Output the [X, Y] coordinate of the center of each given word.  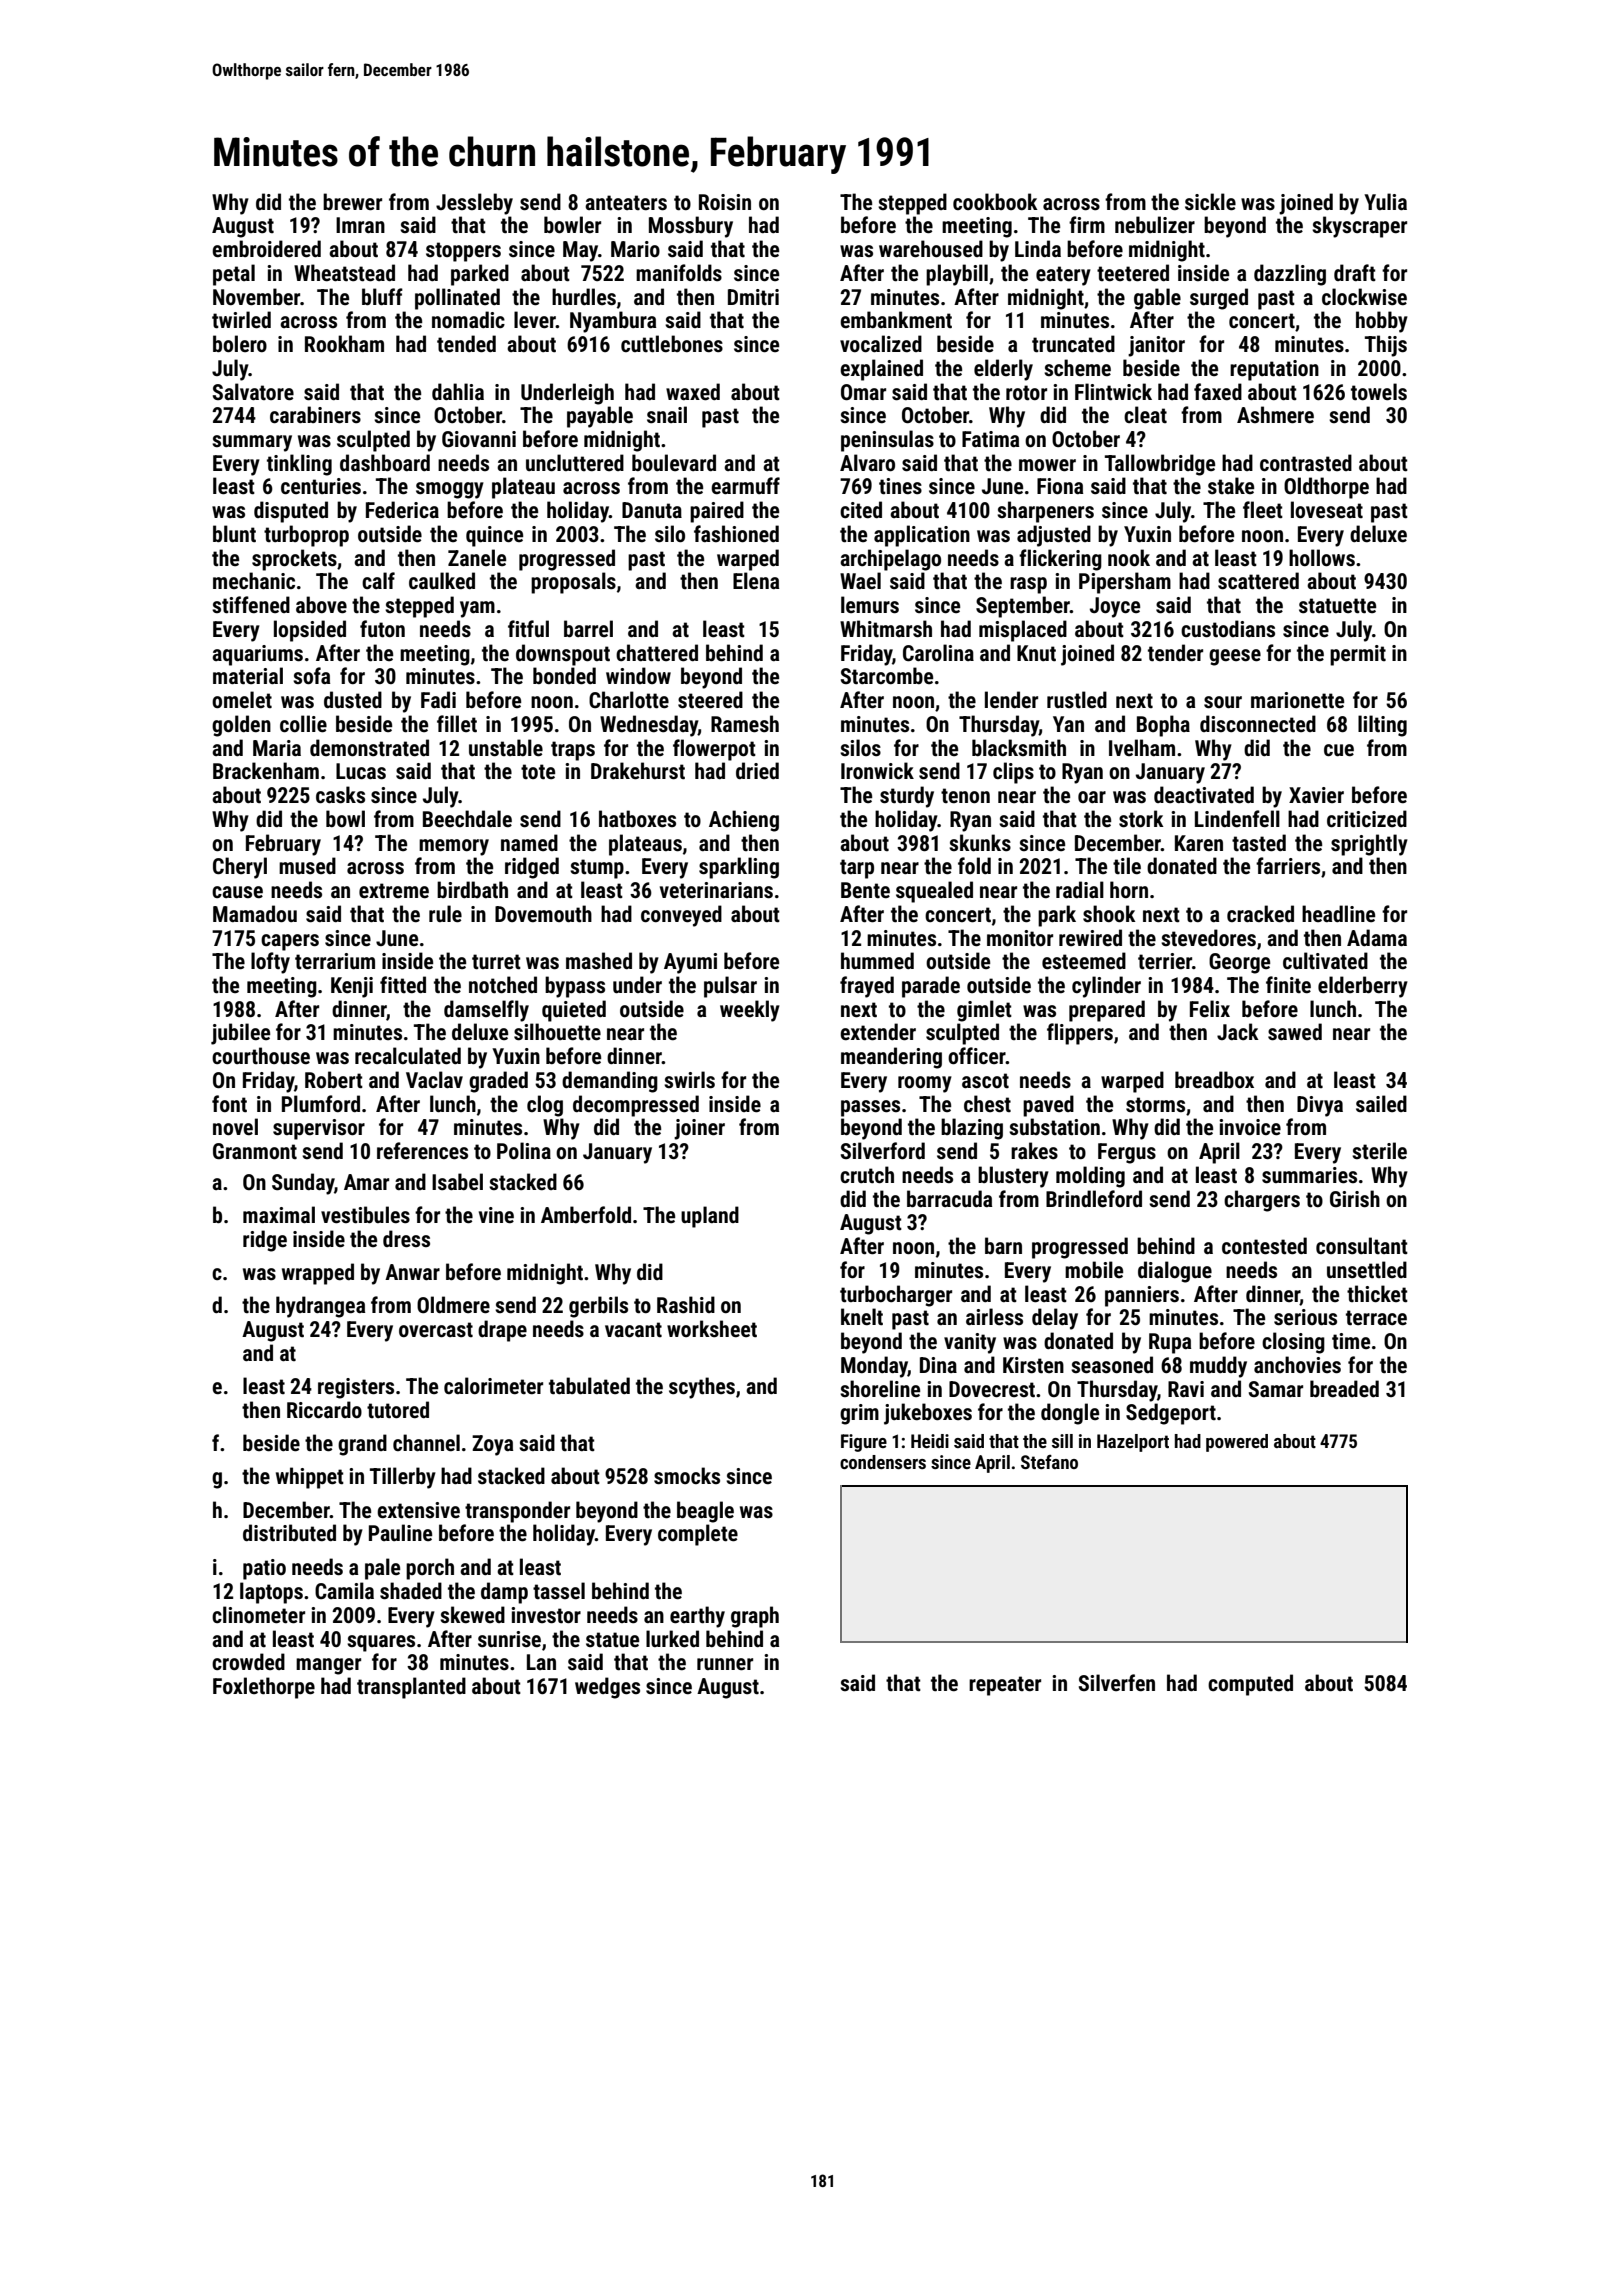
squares [381, 1643]
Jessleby [474, 204]
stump [597, 869]
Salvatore [253, 392]
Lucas [361, 771]
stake [1231, 486]
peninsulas [887, 441]
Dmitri [753, 297]
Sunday [303, 1184]
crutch [867, 1175]
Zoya [492, 1445]
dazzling [1290, 275]
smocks [687, 1476]
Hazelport [1133, 1443]
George [1239, 963]
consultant [1362, 1246]
